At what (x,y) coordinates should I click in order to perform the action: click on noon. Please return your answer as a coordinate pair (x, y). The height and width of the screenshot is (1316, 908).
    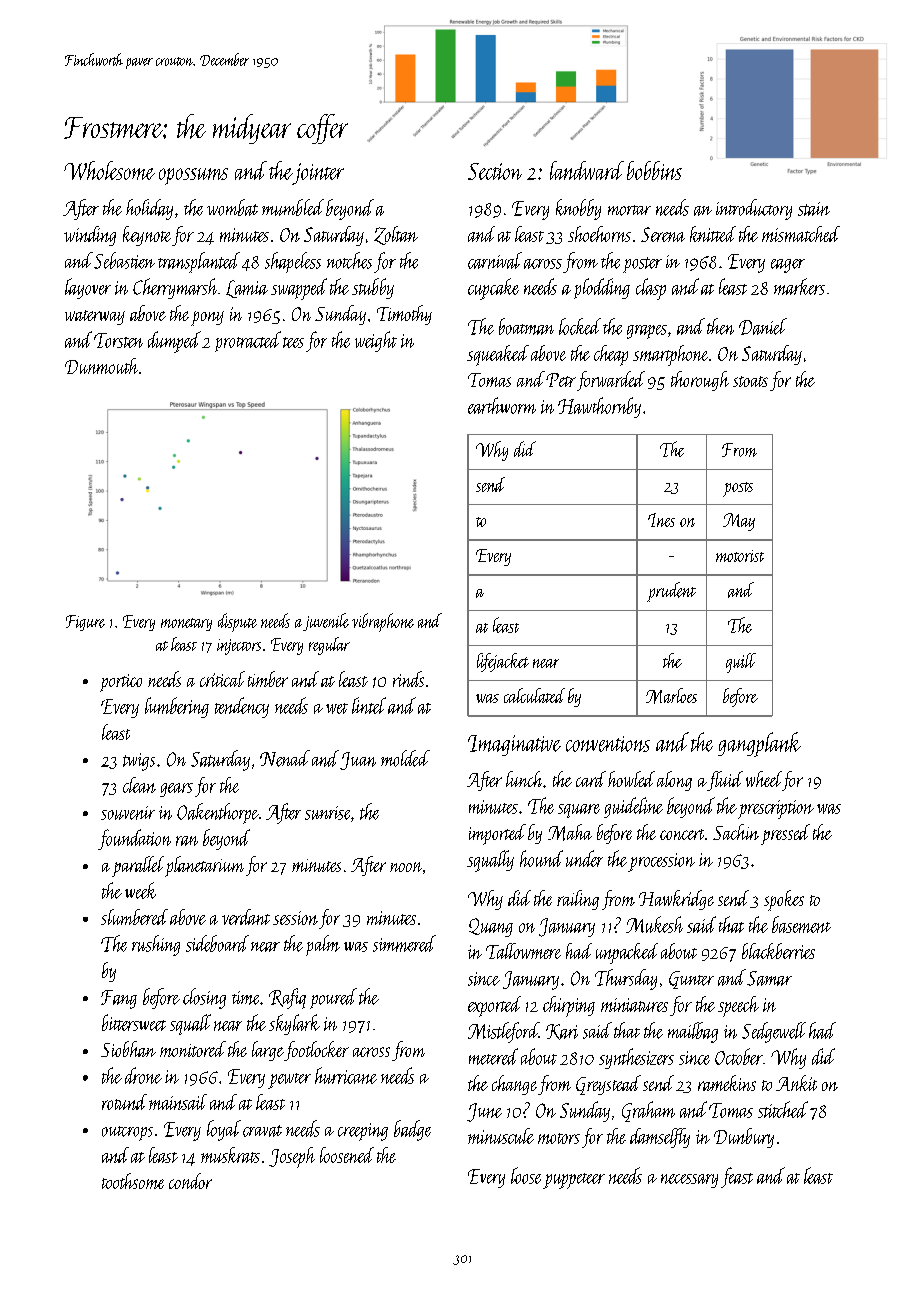
    Looking at the image, I should click on (406, 867).
